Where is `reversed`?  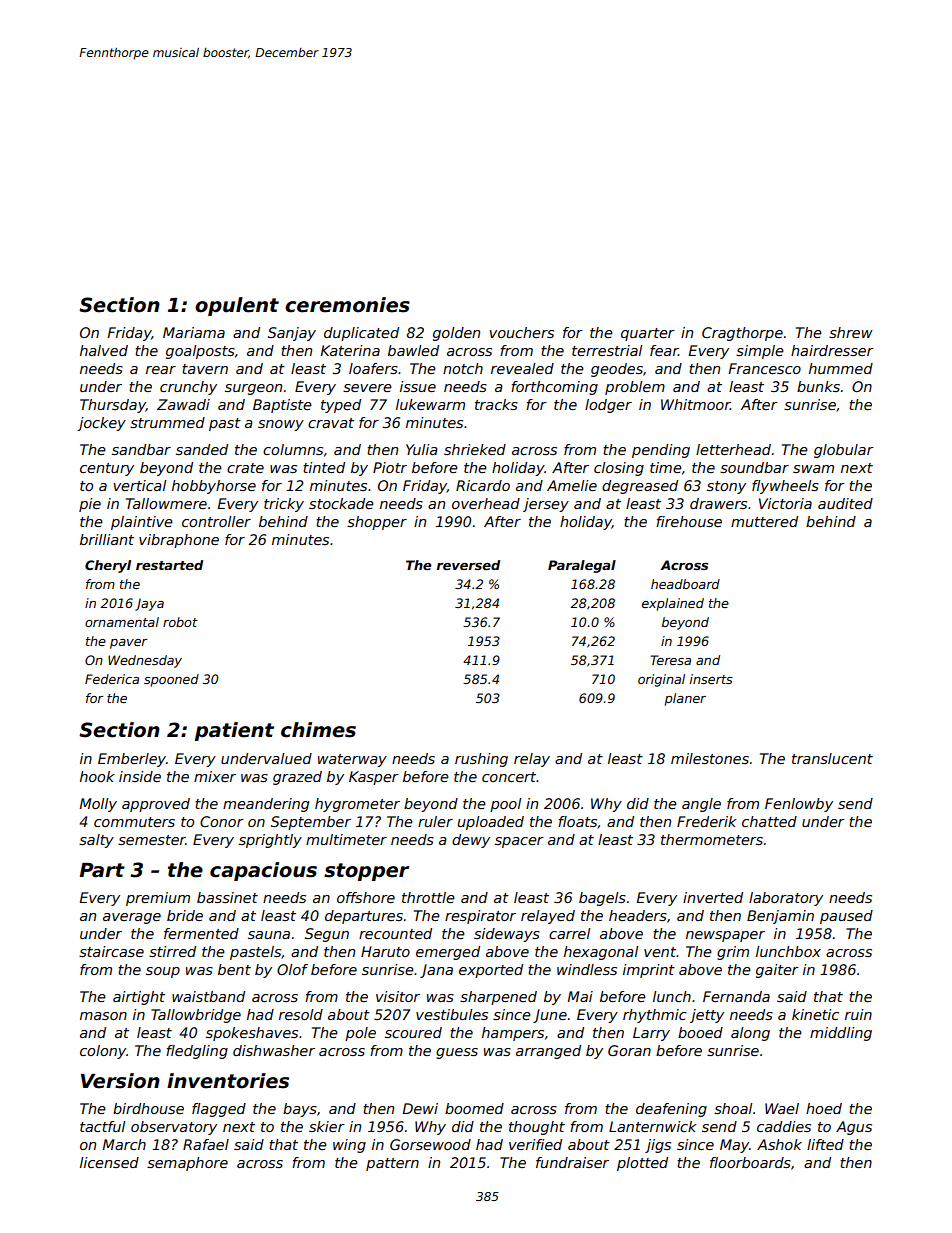 reversed is located at coordinates (468, 565).
